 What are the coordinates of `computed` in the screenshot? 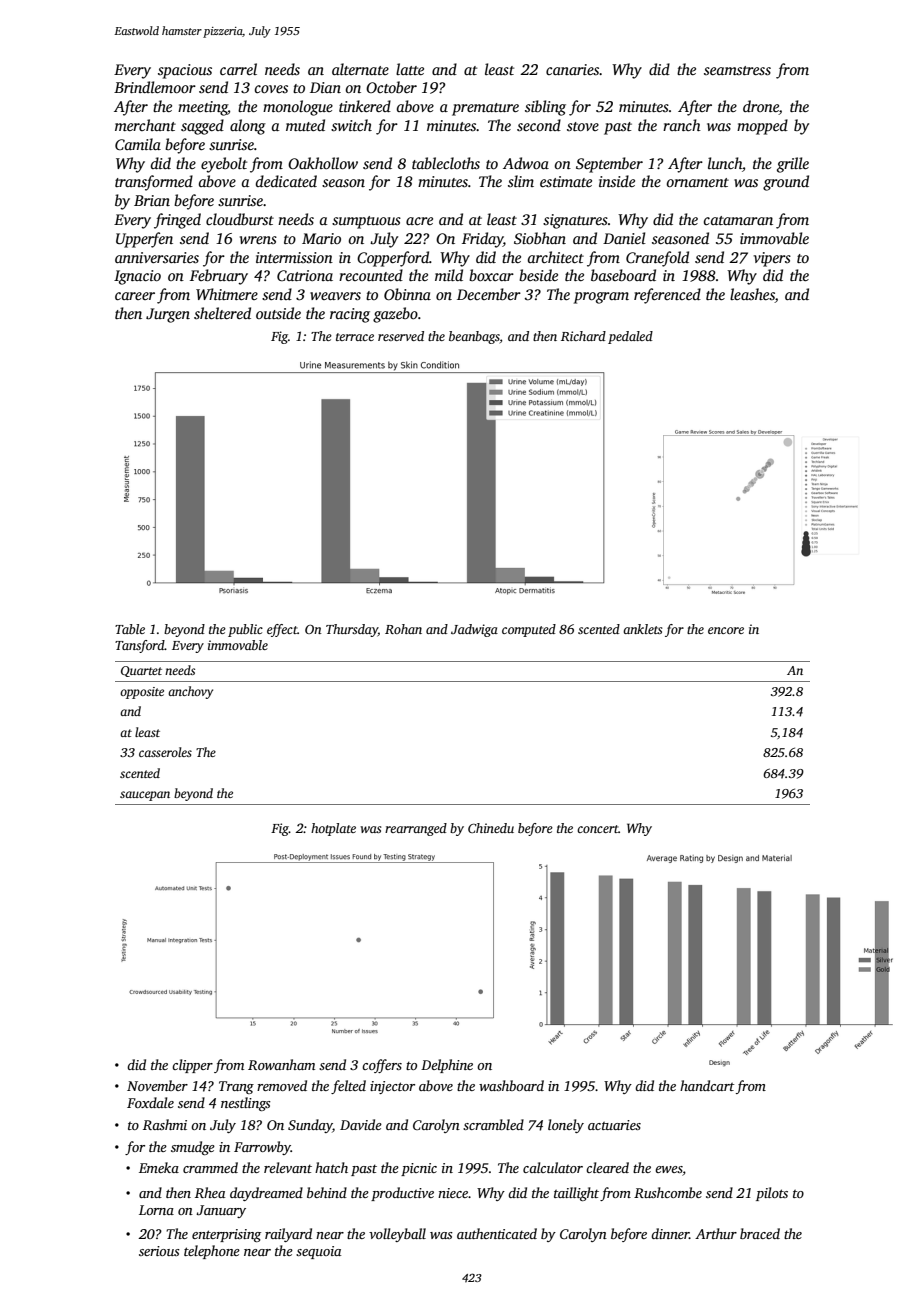 It's located at (529, 630).
